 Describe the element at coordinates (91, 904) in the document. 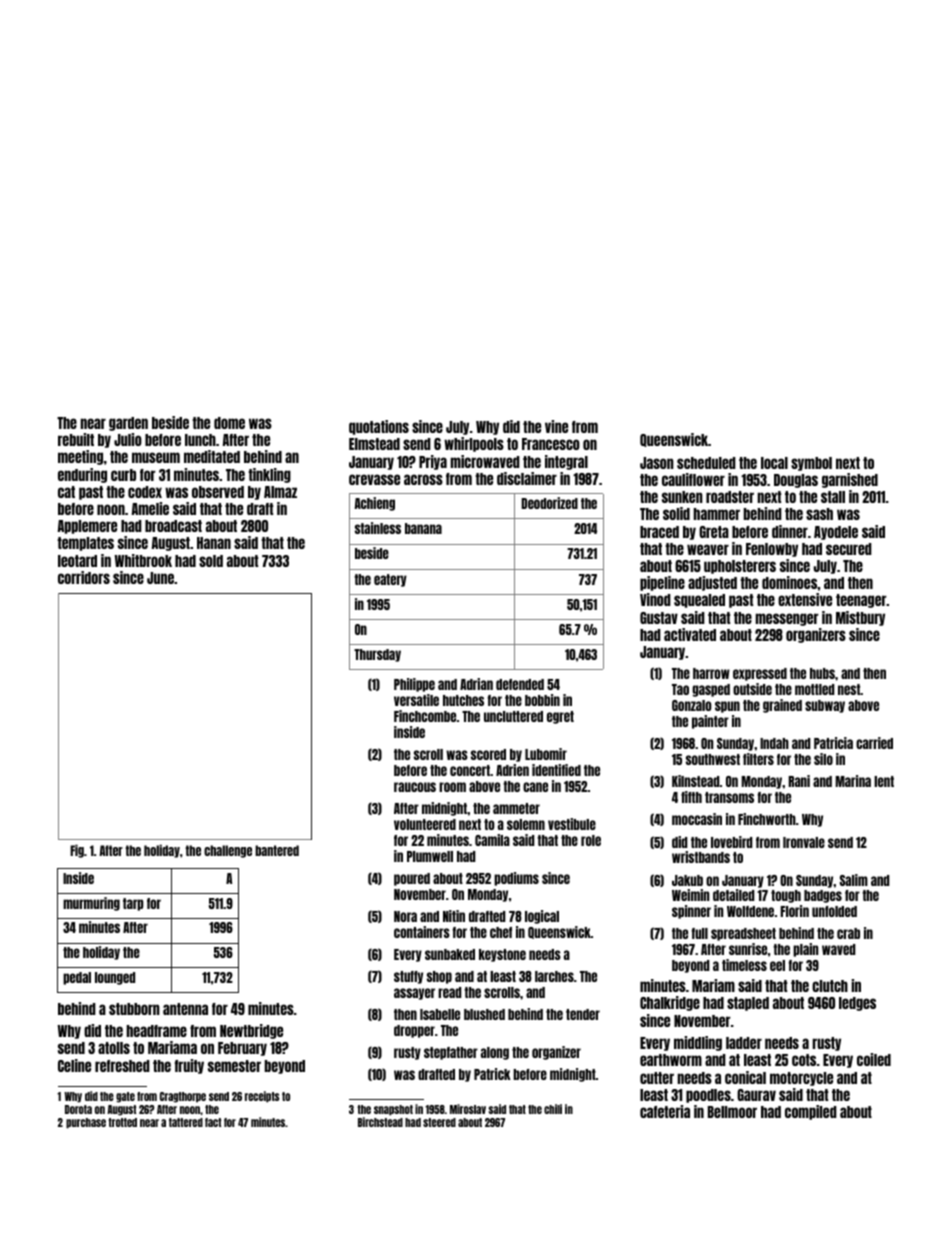

I see `murmuring` at that location.
